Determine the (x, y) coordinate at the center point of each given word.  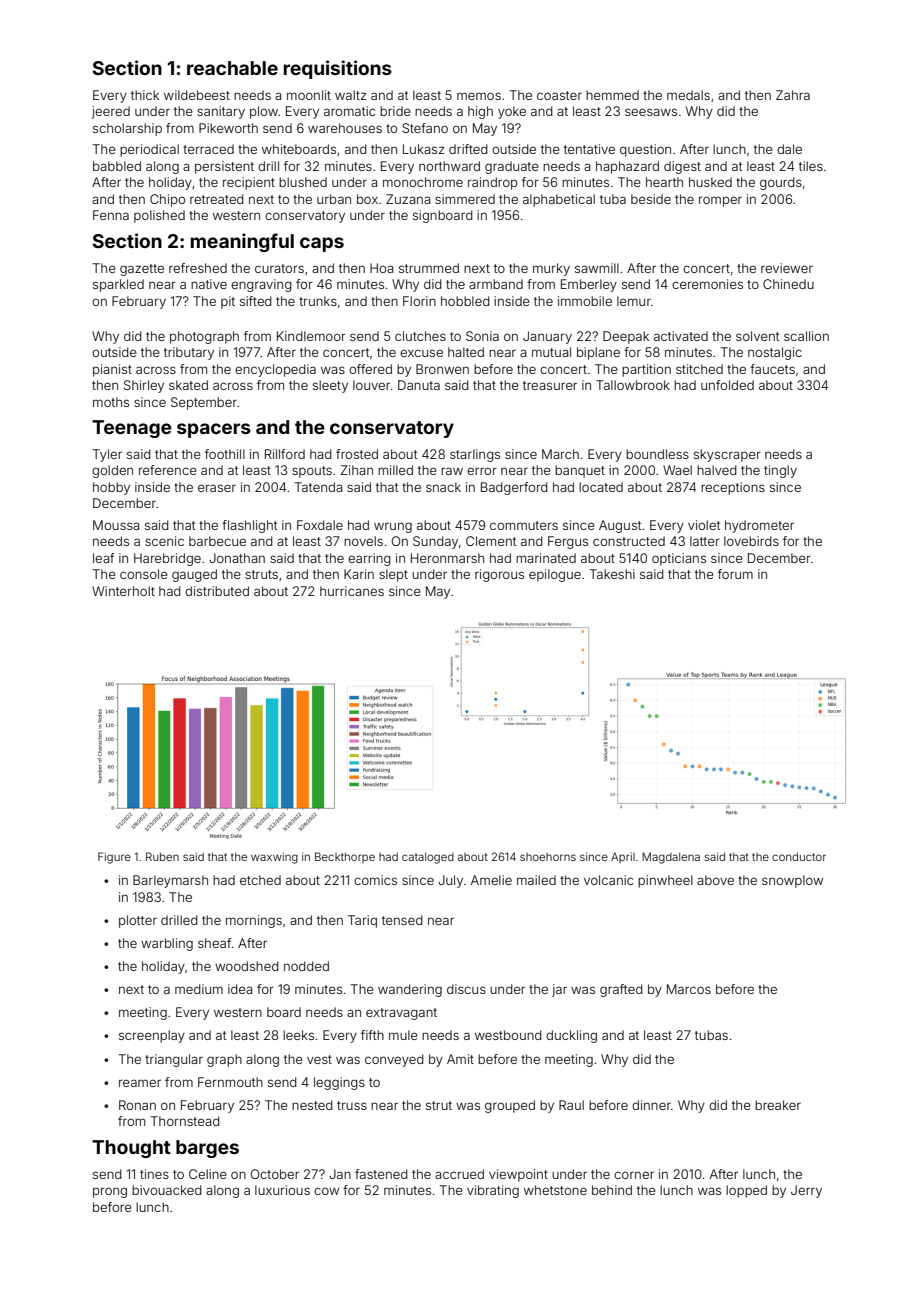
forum (735, 574)
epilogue (555, 575)
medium (199, 989)
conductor (799, 857)
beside (651, 199)
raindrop (493, 183)
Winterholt (123, 591)
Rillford (285, 454)
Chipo (167, 200)
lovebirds (751, 541)
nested (312, 1105)
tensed (402, 920)
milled (395, 470)
